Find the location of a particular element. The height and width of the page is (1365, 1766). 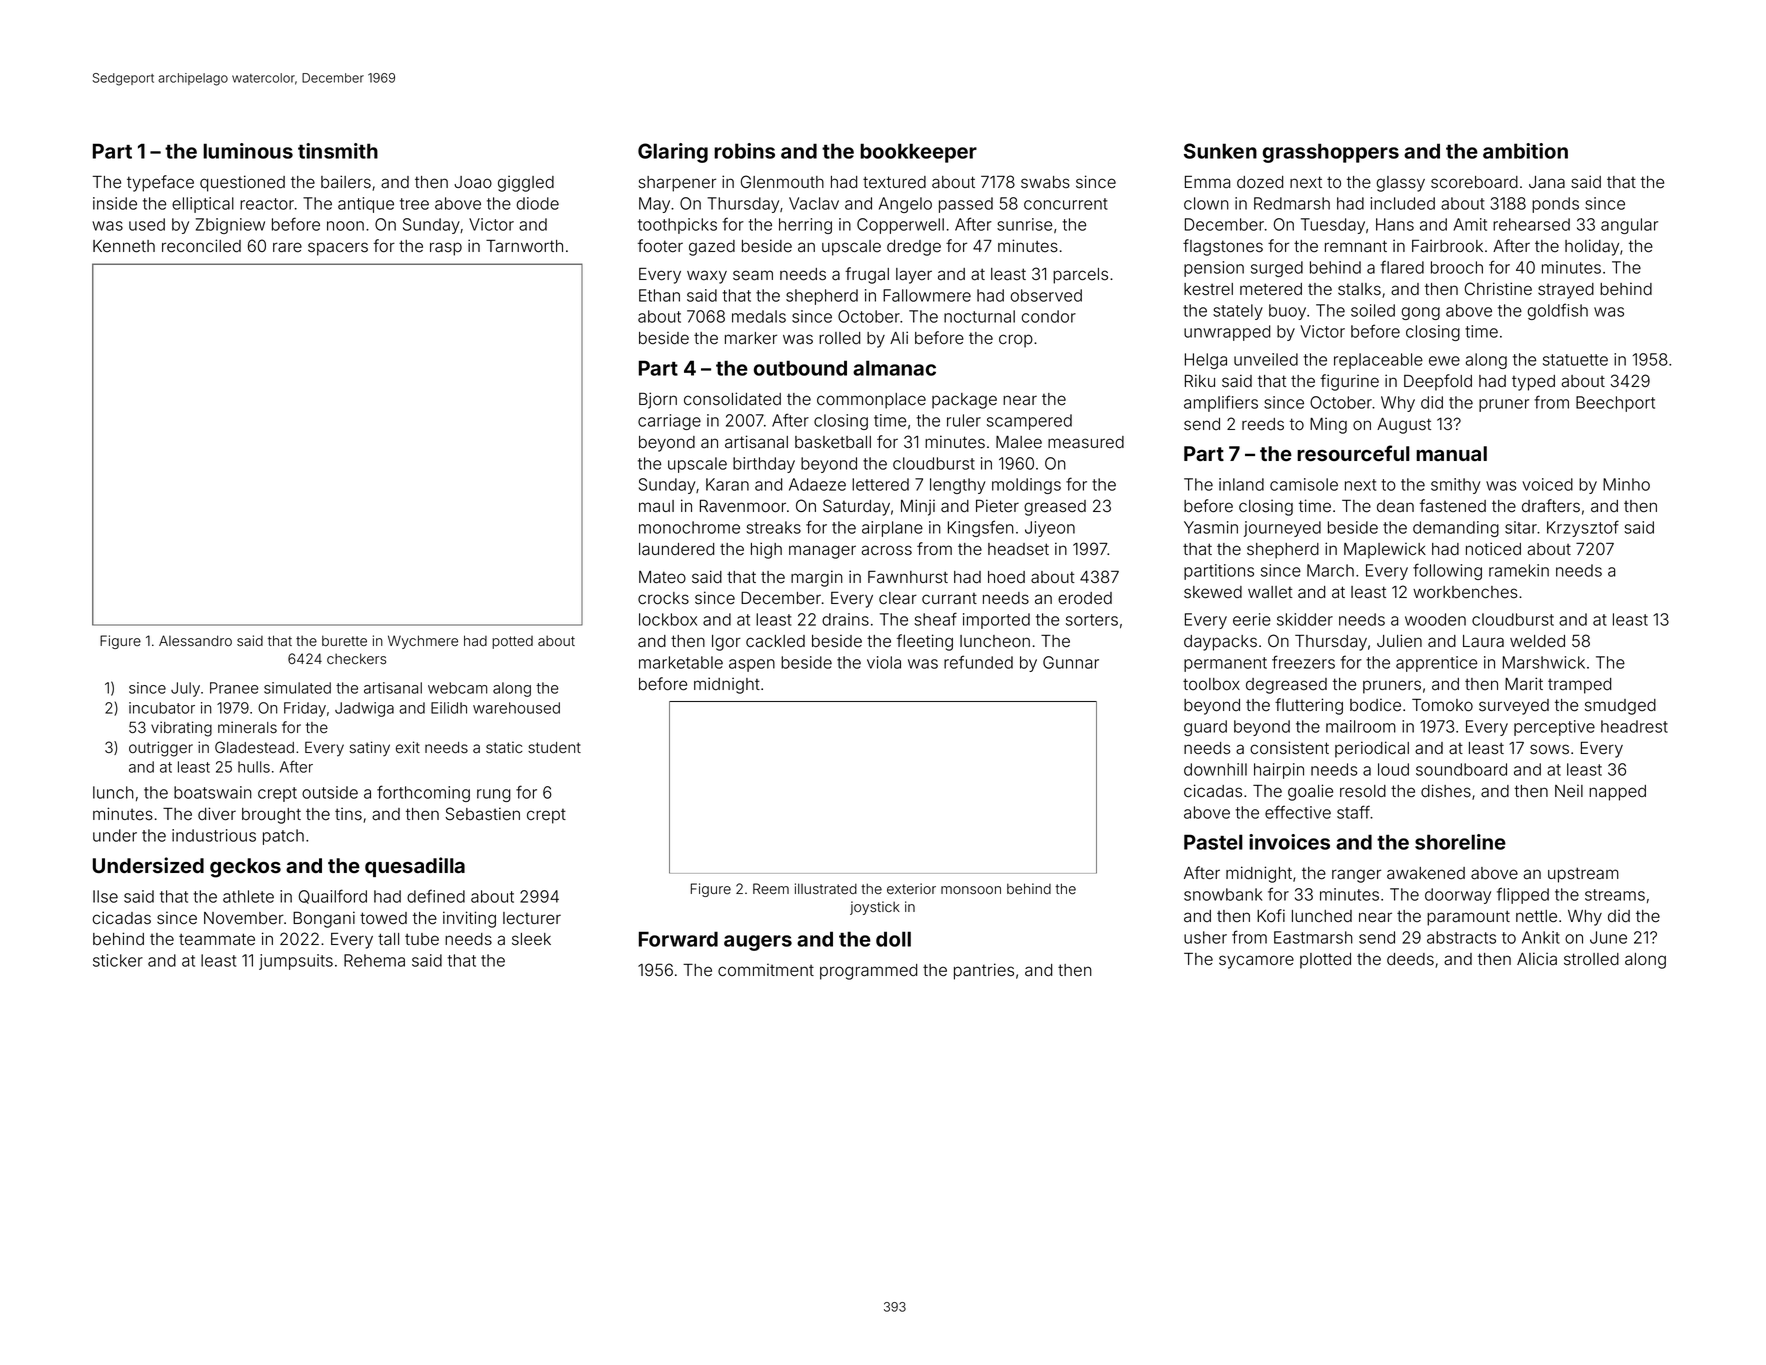

Ilse is located at coordinates (105, 896).
